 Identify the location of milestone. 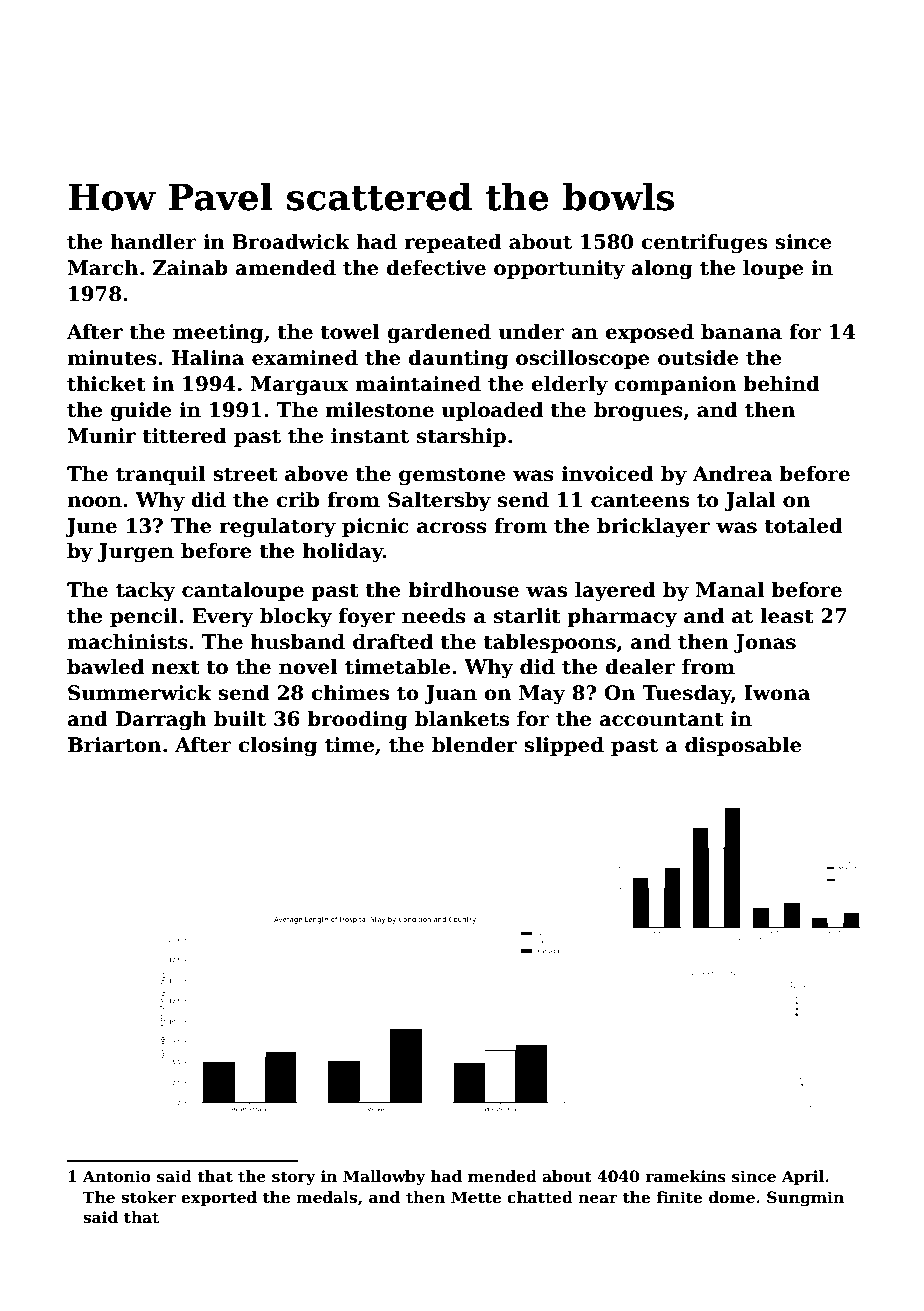
(380, 410).
